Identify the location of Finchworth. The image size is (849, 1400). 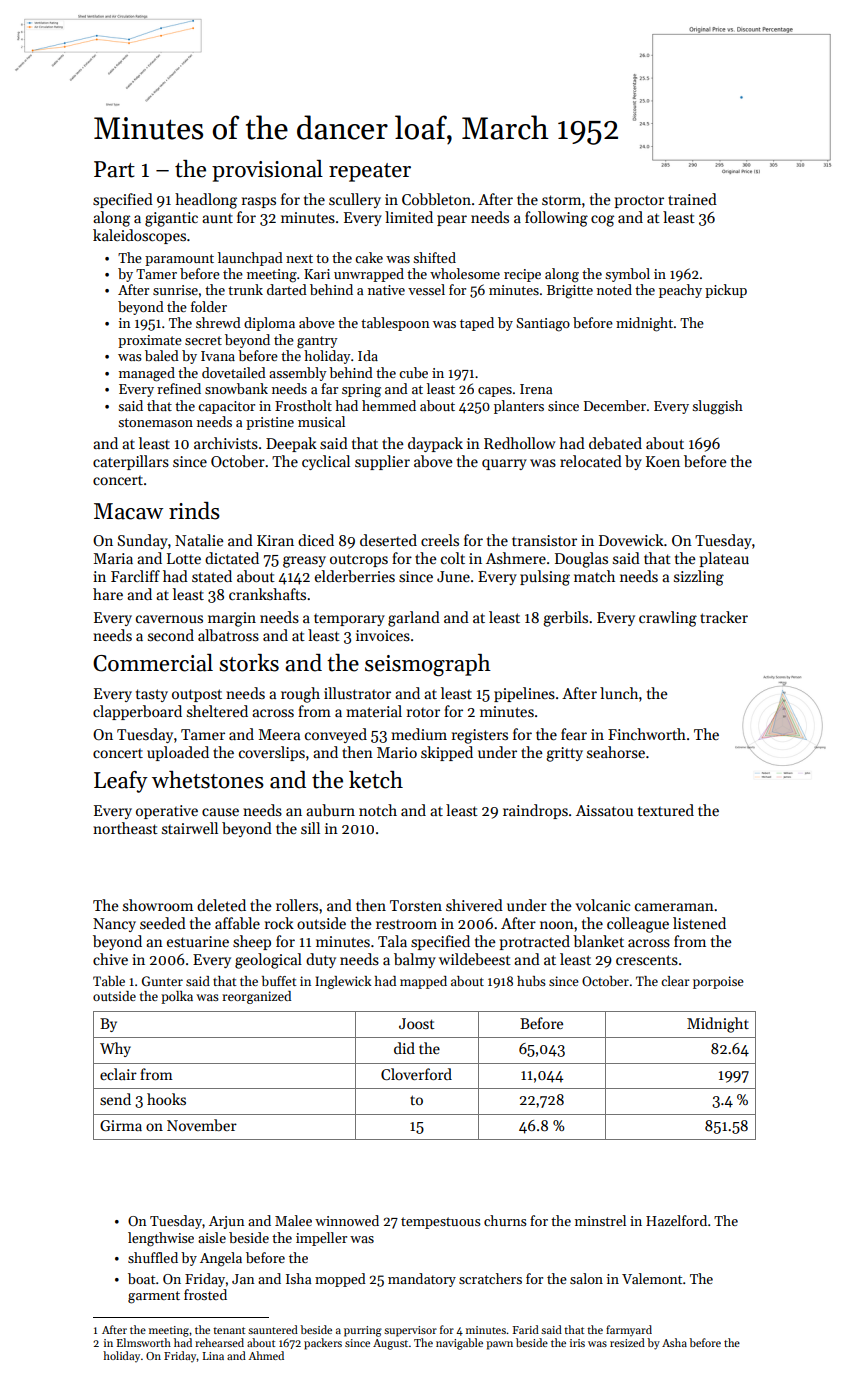
(647, 734).
